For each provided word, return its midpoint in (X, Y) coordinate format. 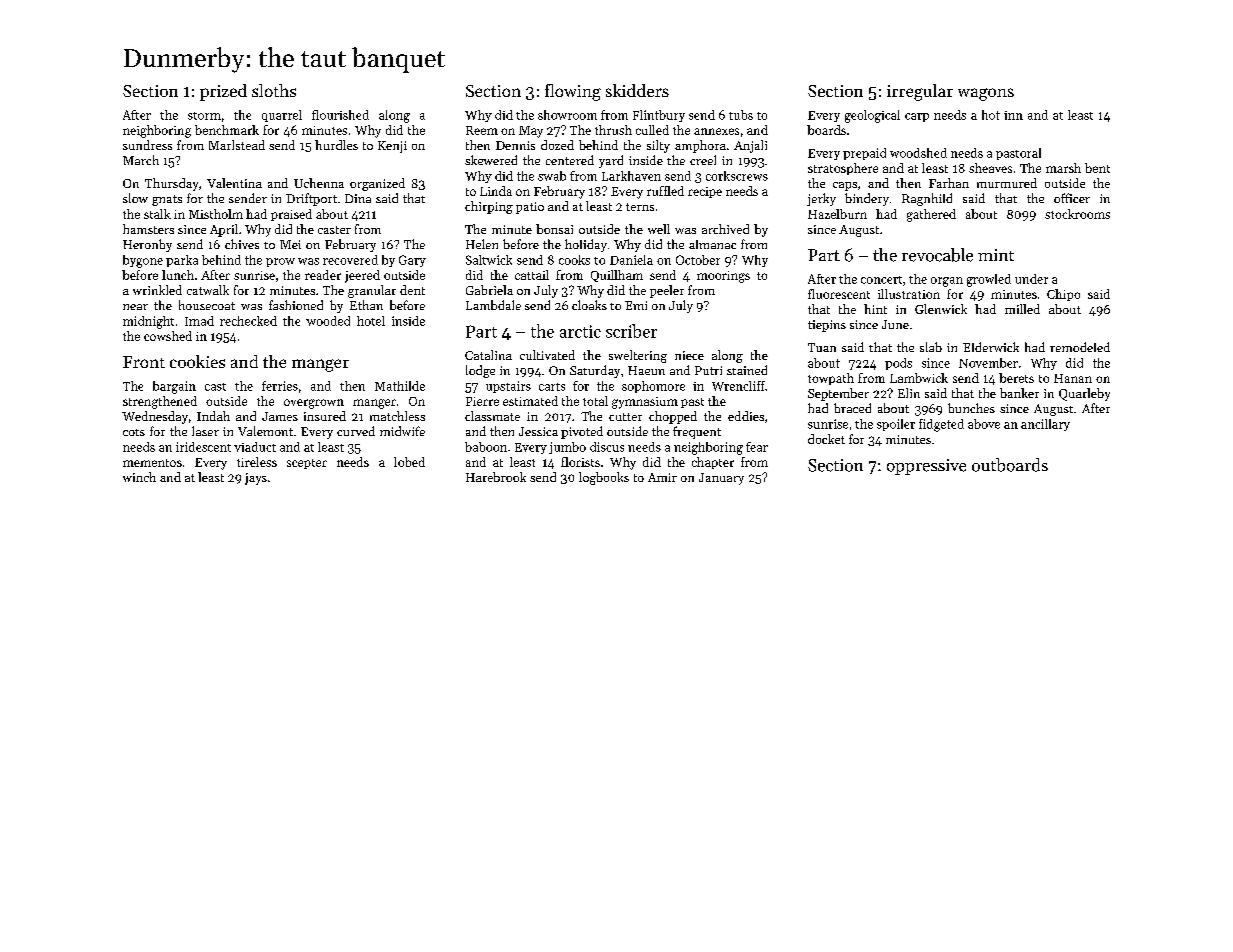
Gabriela (489, 290)
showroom (567, 115)
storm (204, 116)
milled (1022, 309)
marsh (1063, 168)
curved (356, 431)
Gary (412, 261)
